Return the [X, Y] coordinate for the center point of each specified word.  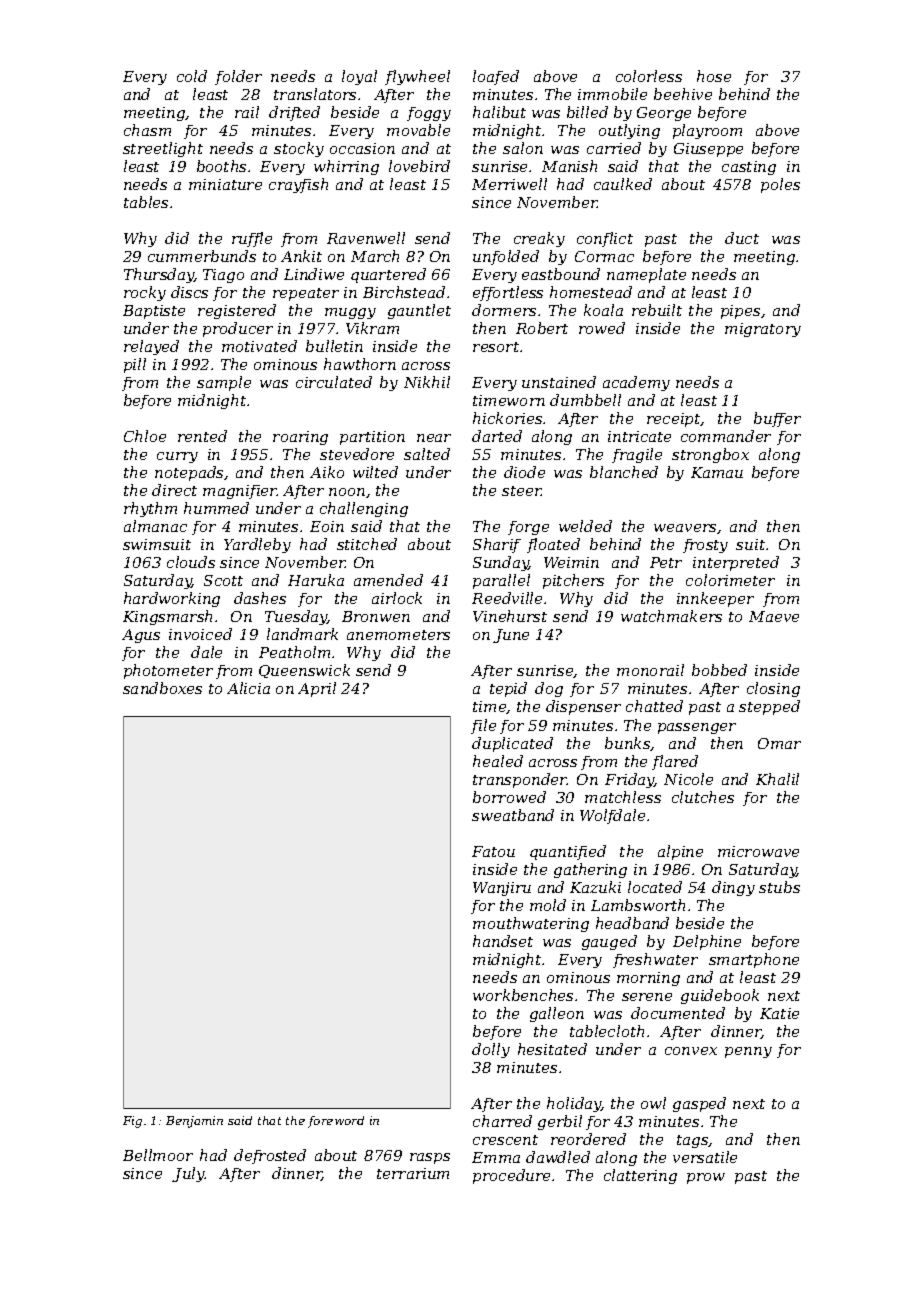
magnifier [240, 492]
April [317, 689]
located [655, 887]
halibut [499, 112]
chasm [147, 130]
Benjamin [194, 1122]
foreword [336, 1122]
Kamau [717, 472]
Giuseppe [708, 150]
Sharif [497, 545]
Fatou [493, 851]
